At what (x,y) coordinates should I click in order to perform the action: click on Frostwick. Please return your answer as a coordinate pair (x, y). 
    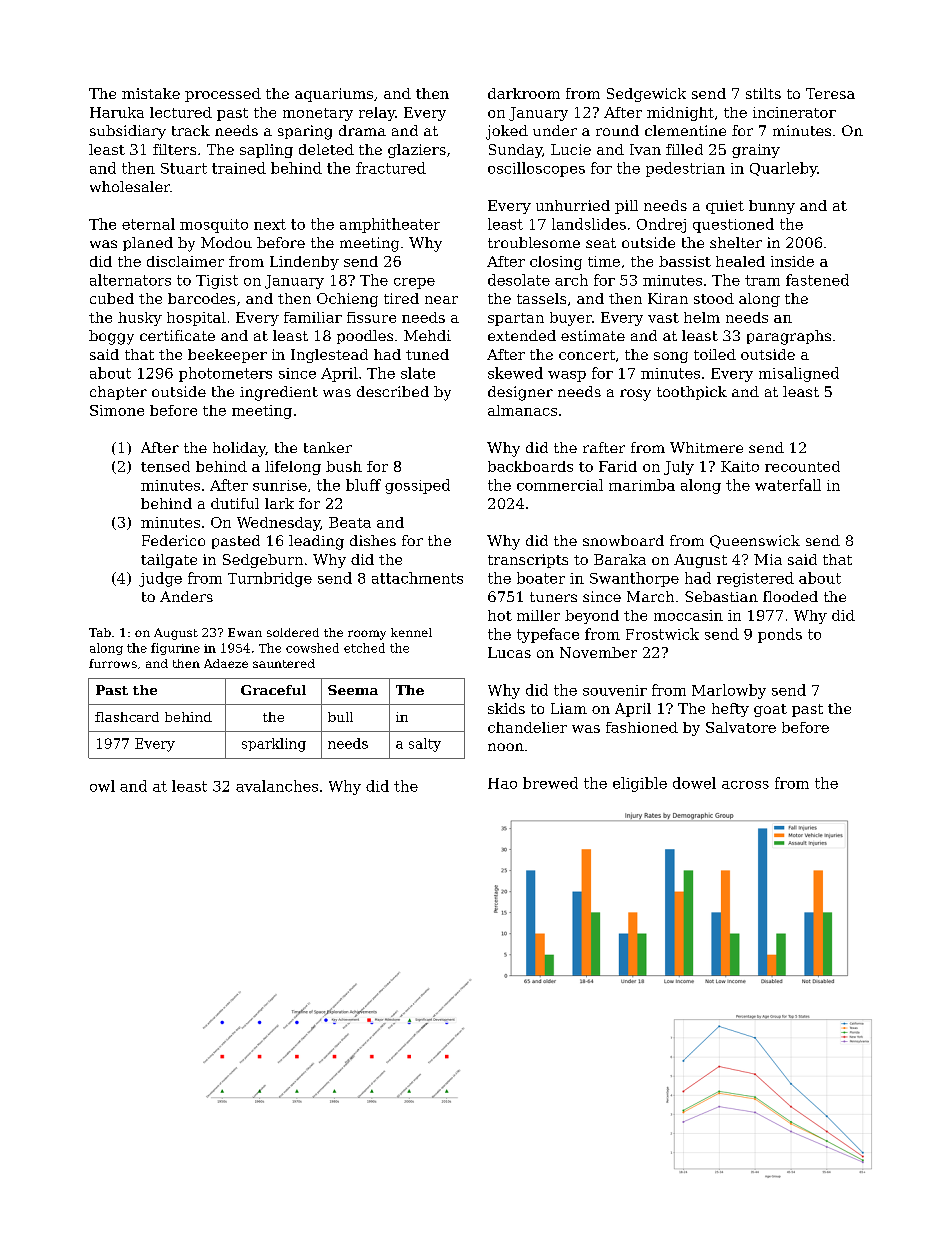
    Looking at the image, I should click on (662, 634).
